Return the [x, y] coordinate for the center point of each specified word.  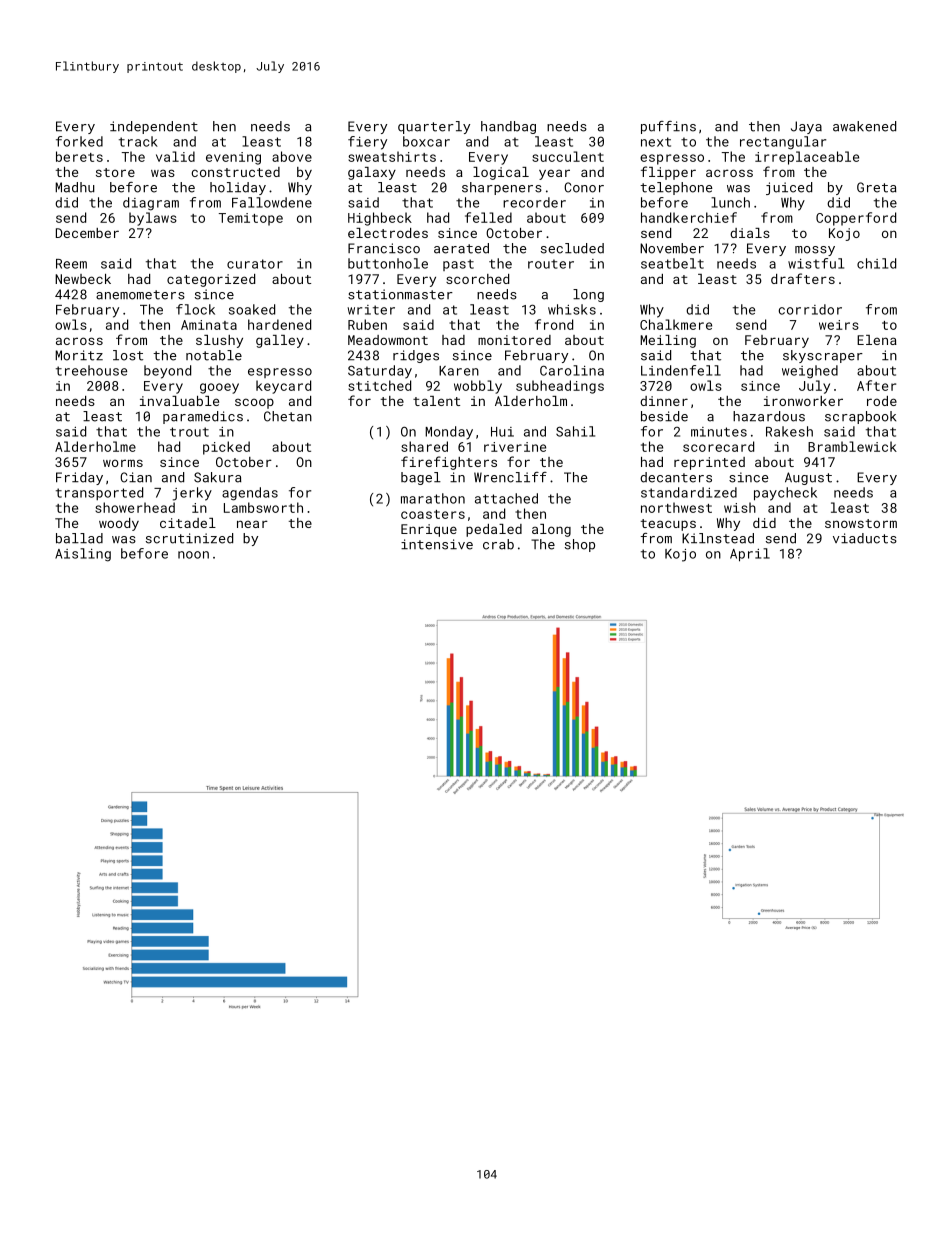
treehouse [91, 370]
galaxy [372, 173]
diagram [151, 204]
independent [154, 127]
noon [193, 555]
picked [226, 448]
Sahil [575, 431]
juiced [789, 188]
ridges [416, 356]
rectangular [783, 143]
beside [664, 416]
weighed [810, 372]
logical [501, 173]
